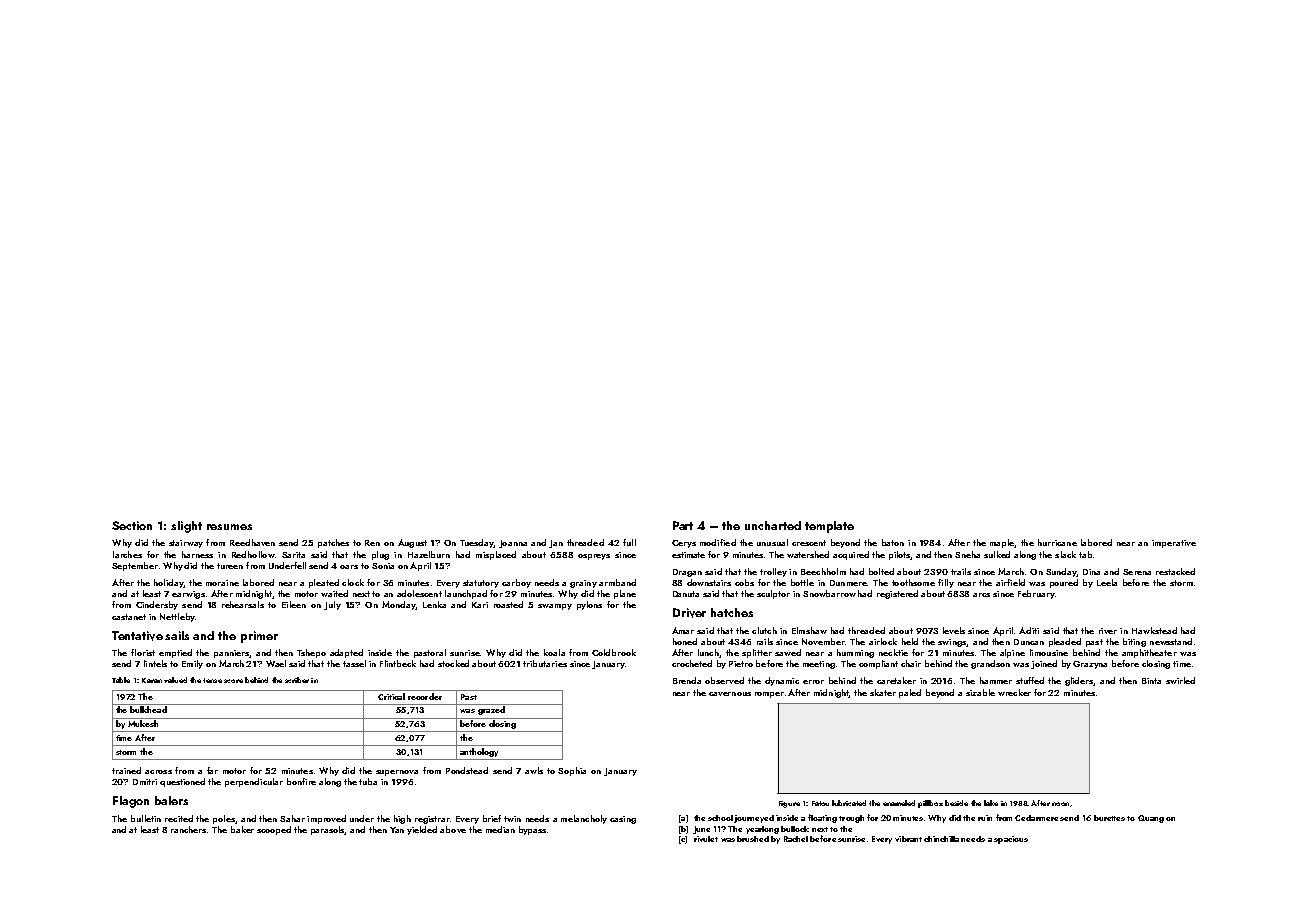 The width and height of the screenshot is (1308, 924). I want to click on bulletin, so click(146, 818).
